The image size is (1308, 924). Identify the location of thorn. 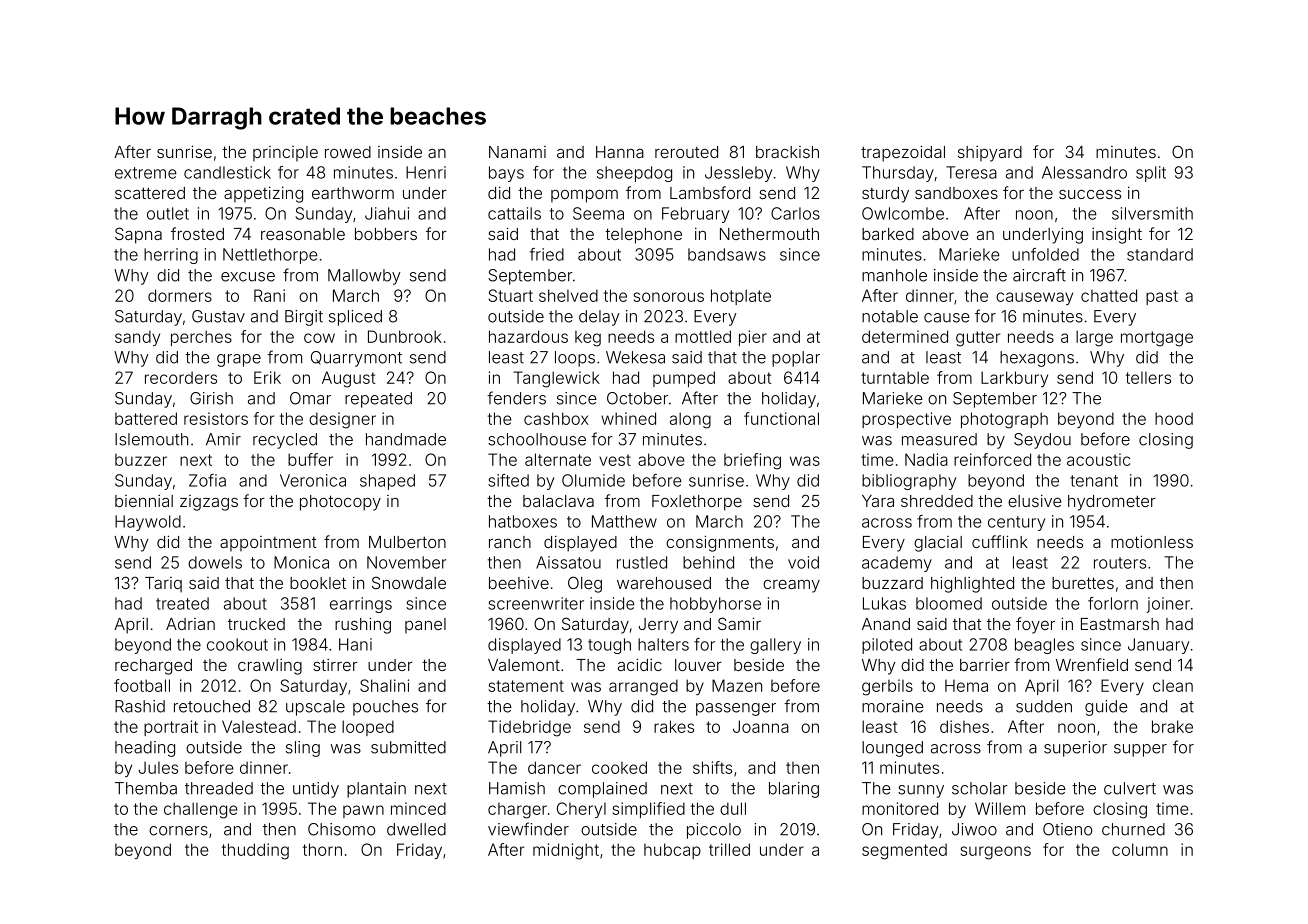
(322, 849).
